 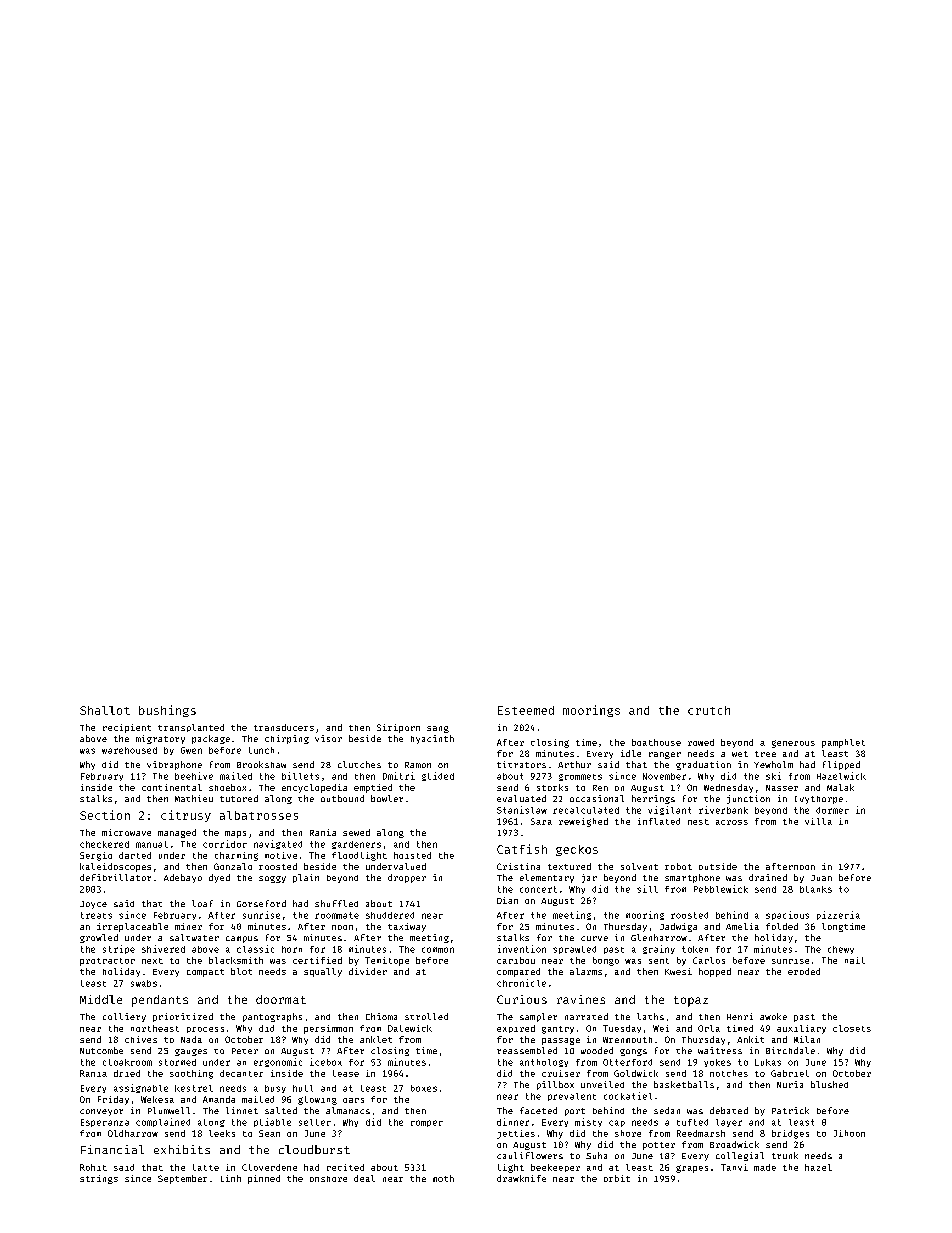 I want to click on blanks, so click(x=816, y=889).
